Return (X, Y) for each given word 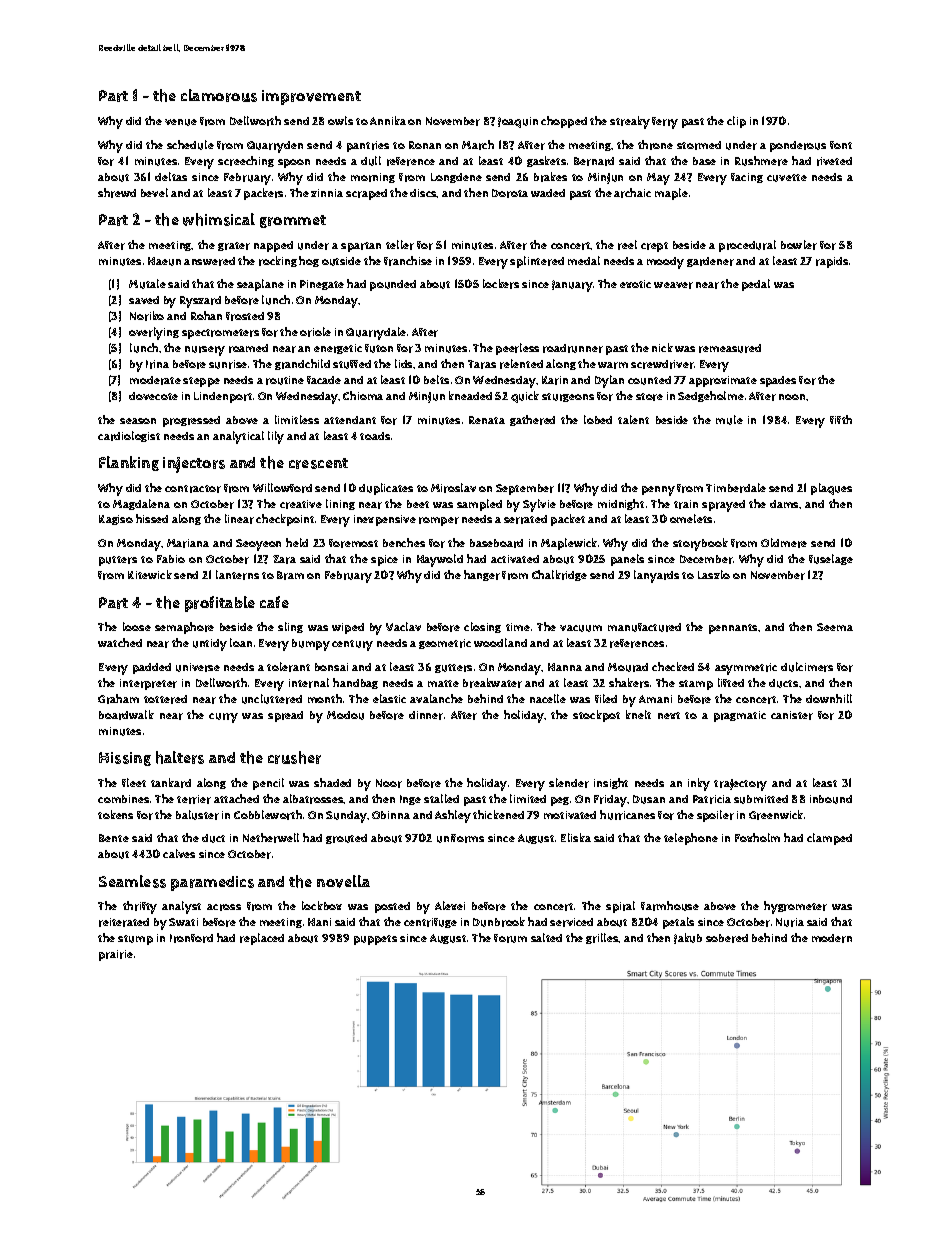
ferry (665, 123)
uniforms (460, 838)
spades (778, 381)
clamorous (219, 95)
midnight (621, 504)
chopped (564, 122)
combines (123, 799)
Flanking (129, 463)
